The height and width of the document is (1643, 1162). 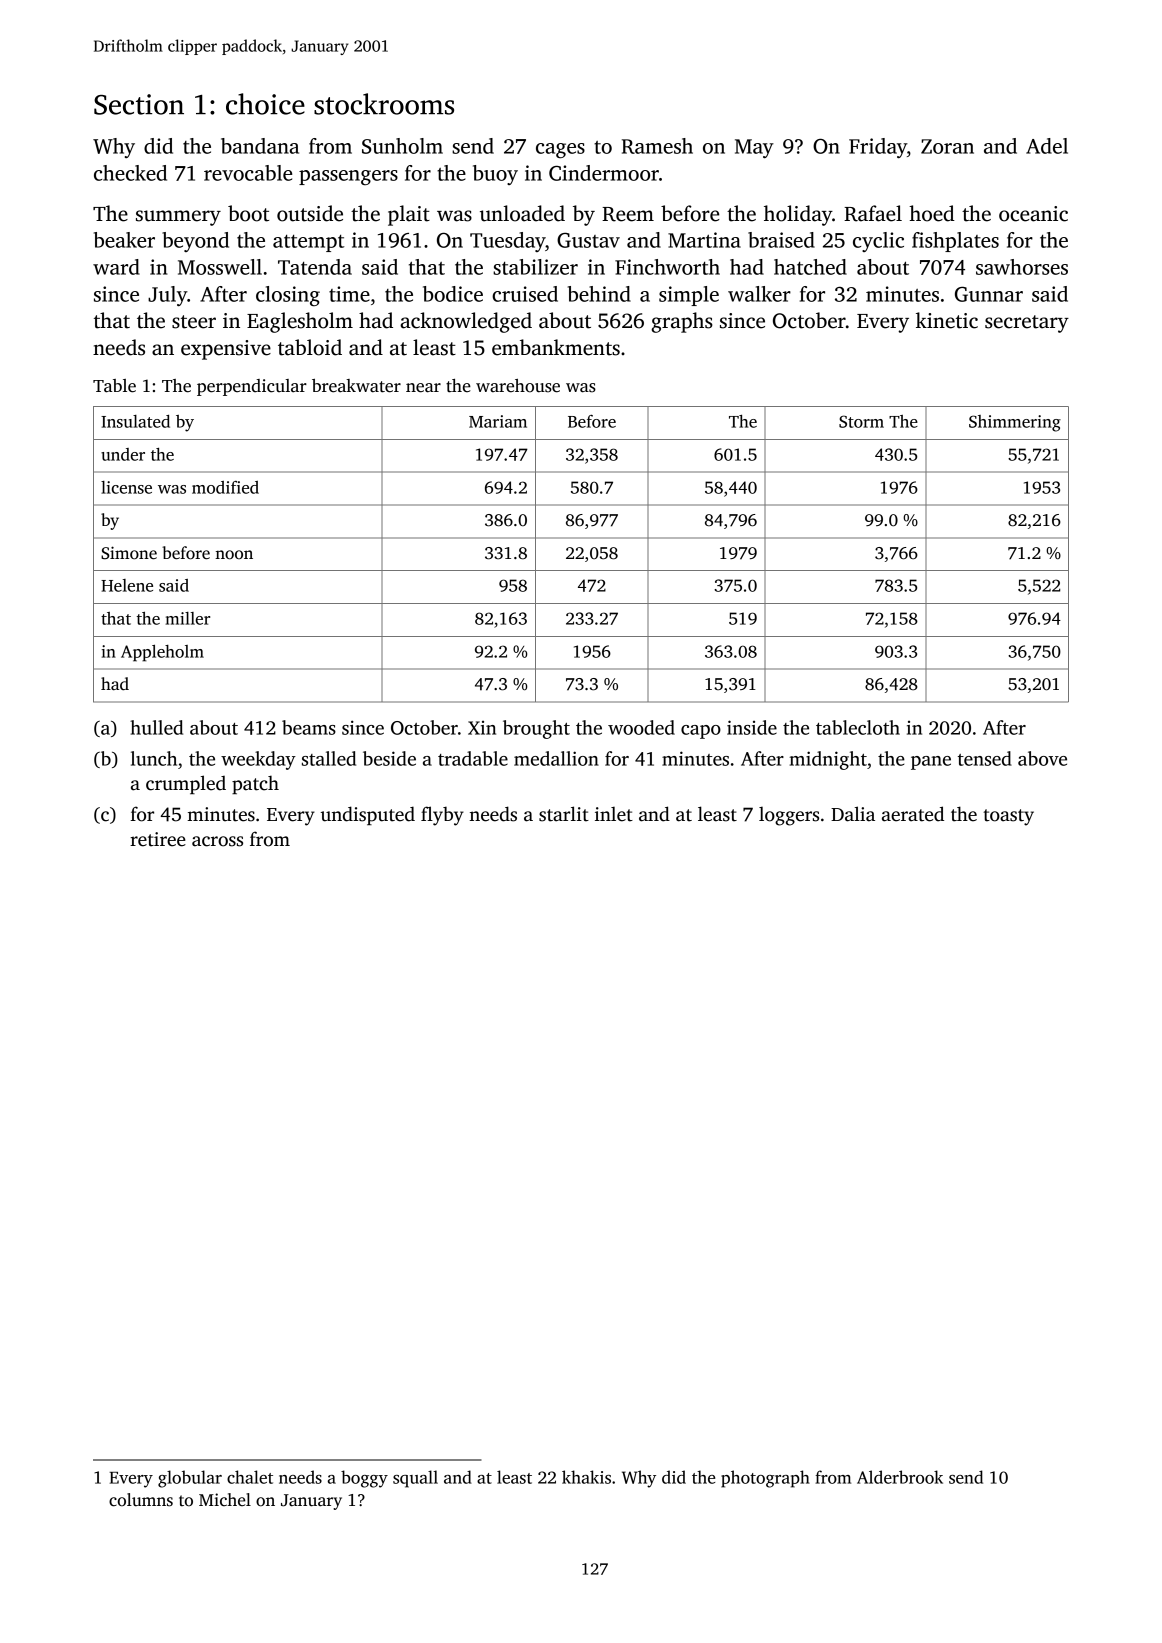 I want to click on Sunholm, so click(x=402, y=146).
